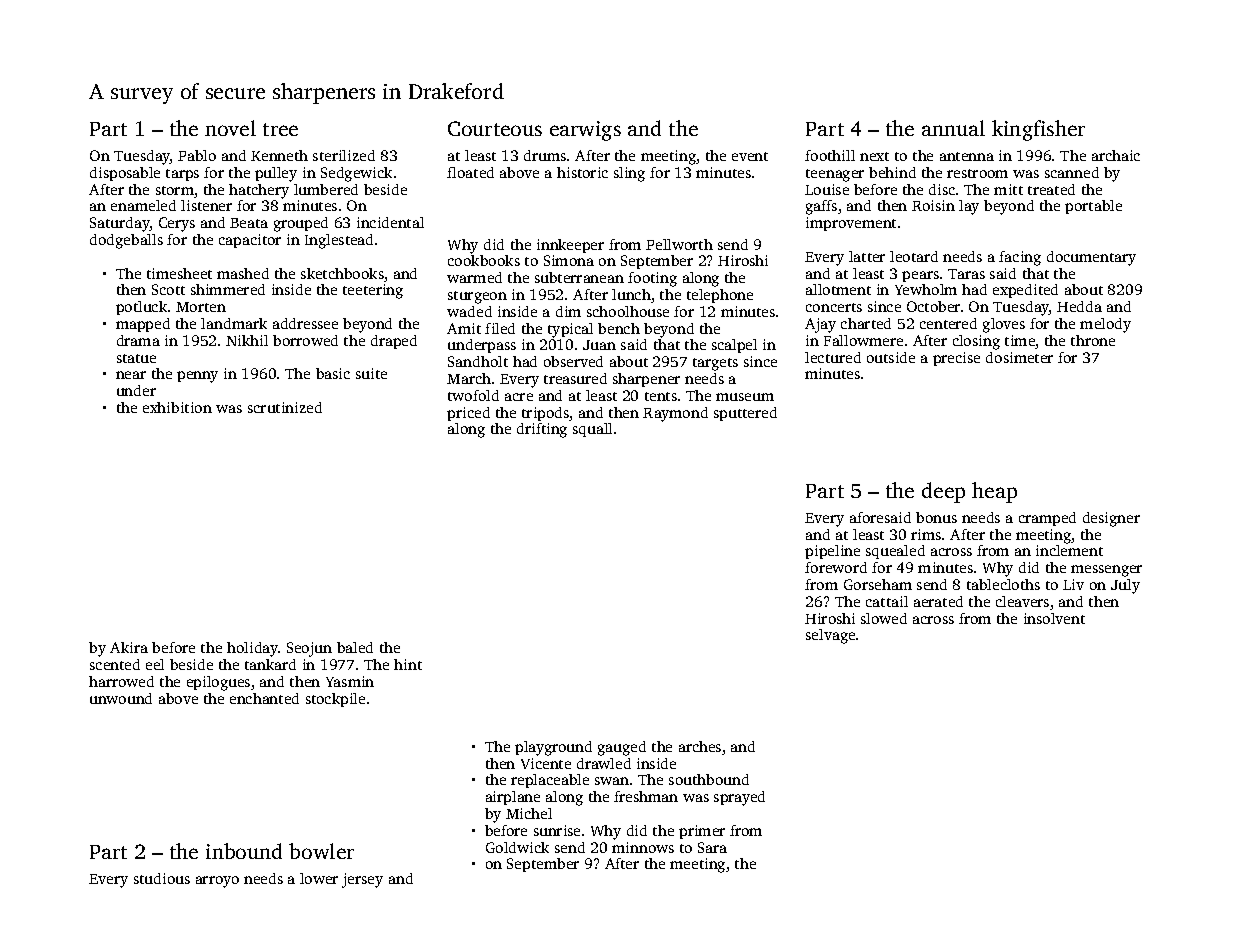 This image has height=952, width=1233. What do you see at coordinates (953, 128) in the image?
I see `annual` at bounding box center [953, 128].
